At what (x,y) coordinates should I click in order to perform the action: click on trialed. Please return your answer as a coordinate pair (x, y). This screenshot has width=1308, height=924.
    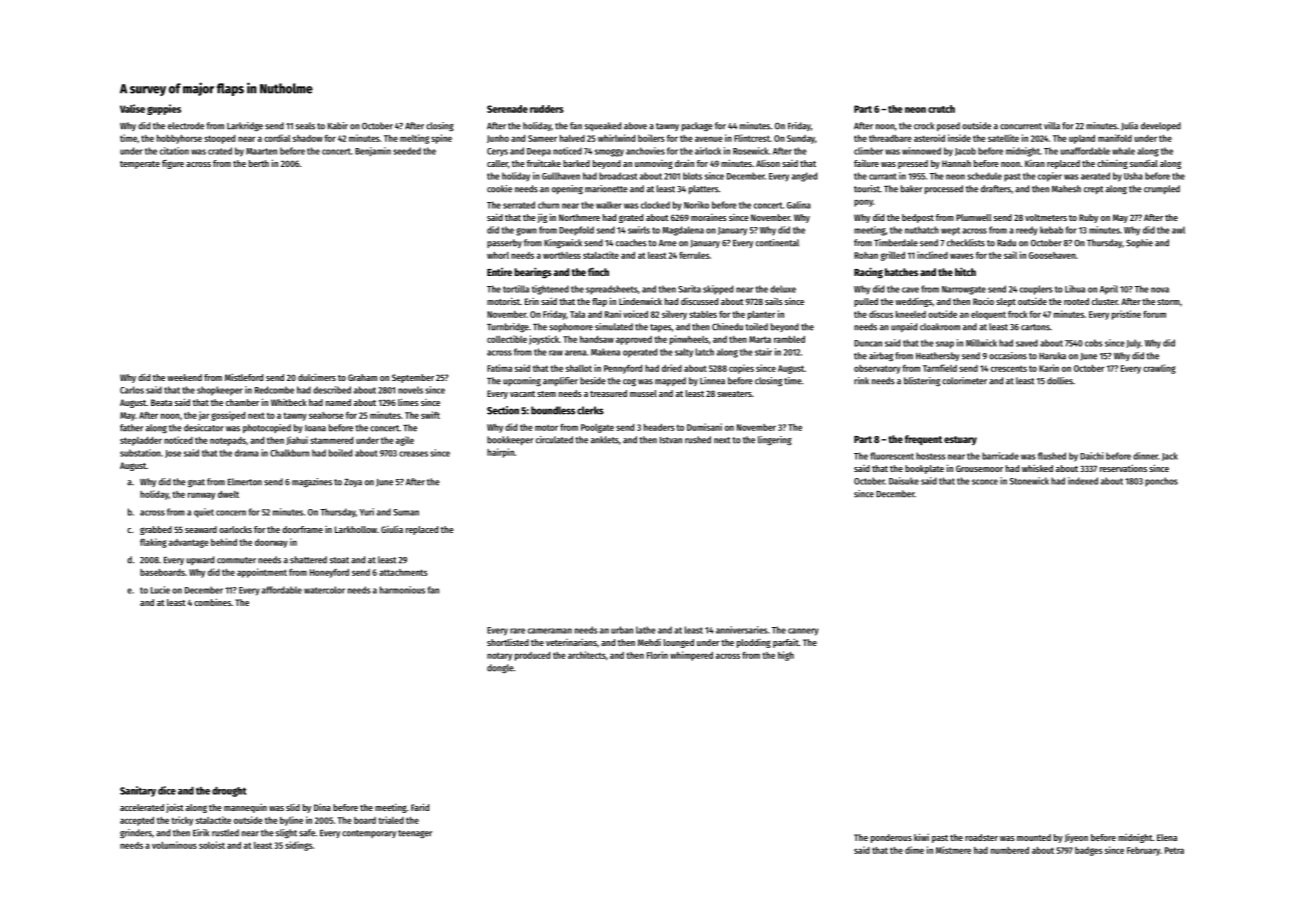
    Looking at the image, I should click on (391, 820).
